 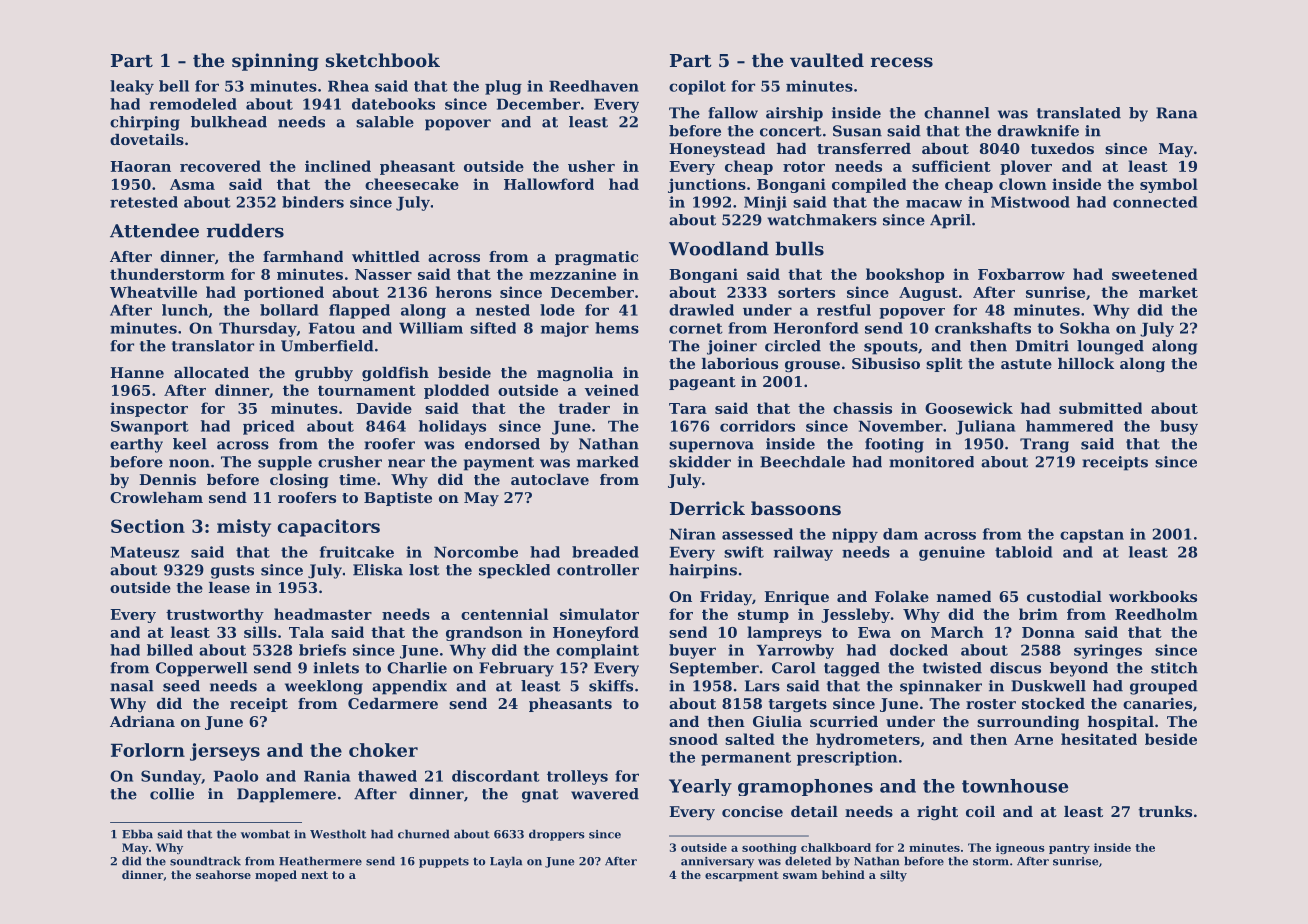 I want to click on goldfish, so click(x=395, y=374).
